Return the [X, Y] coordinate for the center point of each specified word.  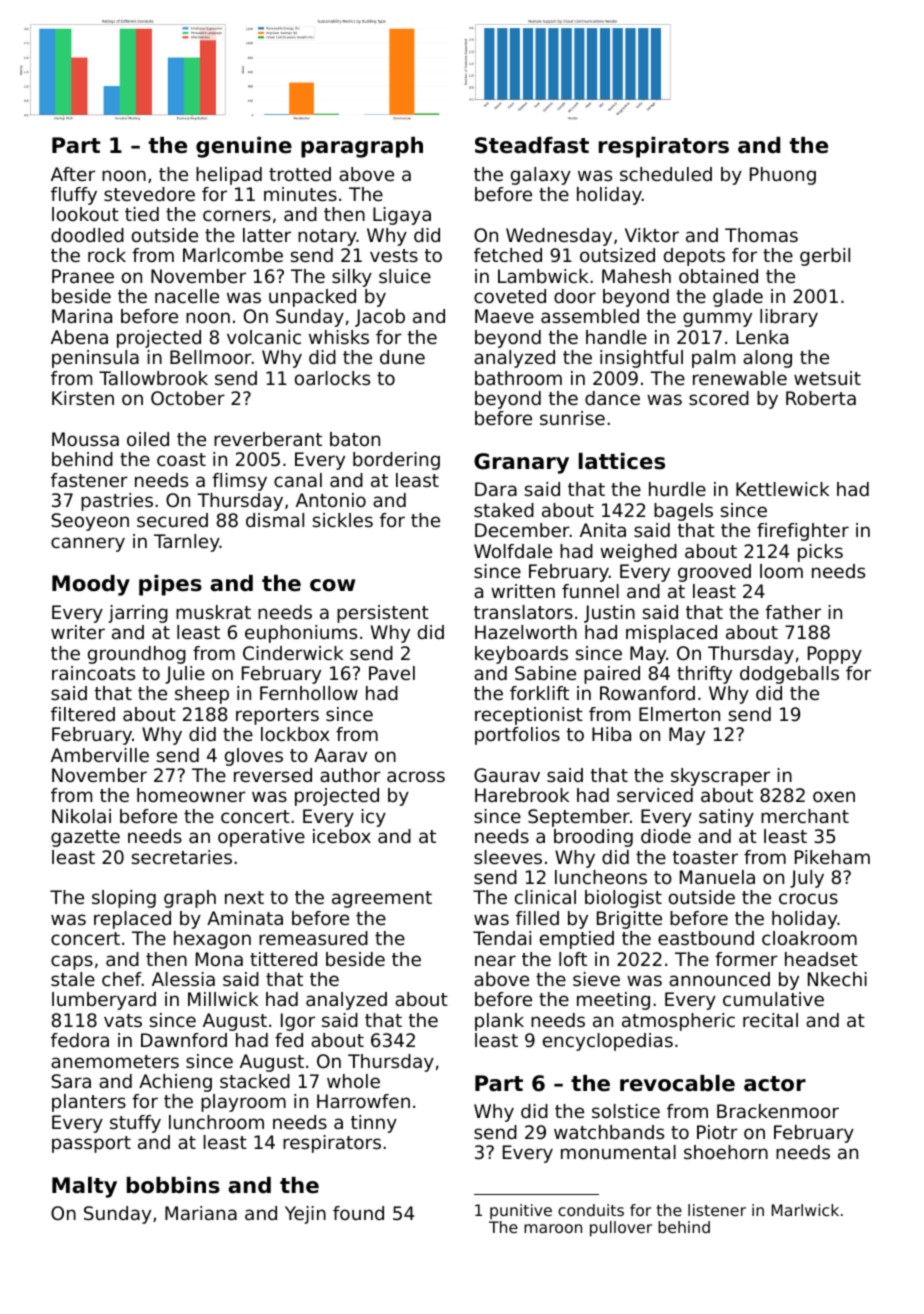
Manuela [717, 877]
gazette [85, 838]
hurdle [677, 489]
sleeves [508, 857]
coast [181, 459]
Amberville [100, 755]
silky [352, 278]
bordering [396, 461]
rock [107, 255]
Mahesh [636, 276]
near [495, 960]
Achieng [175, 1083]
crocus [808, 898]
